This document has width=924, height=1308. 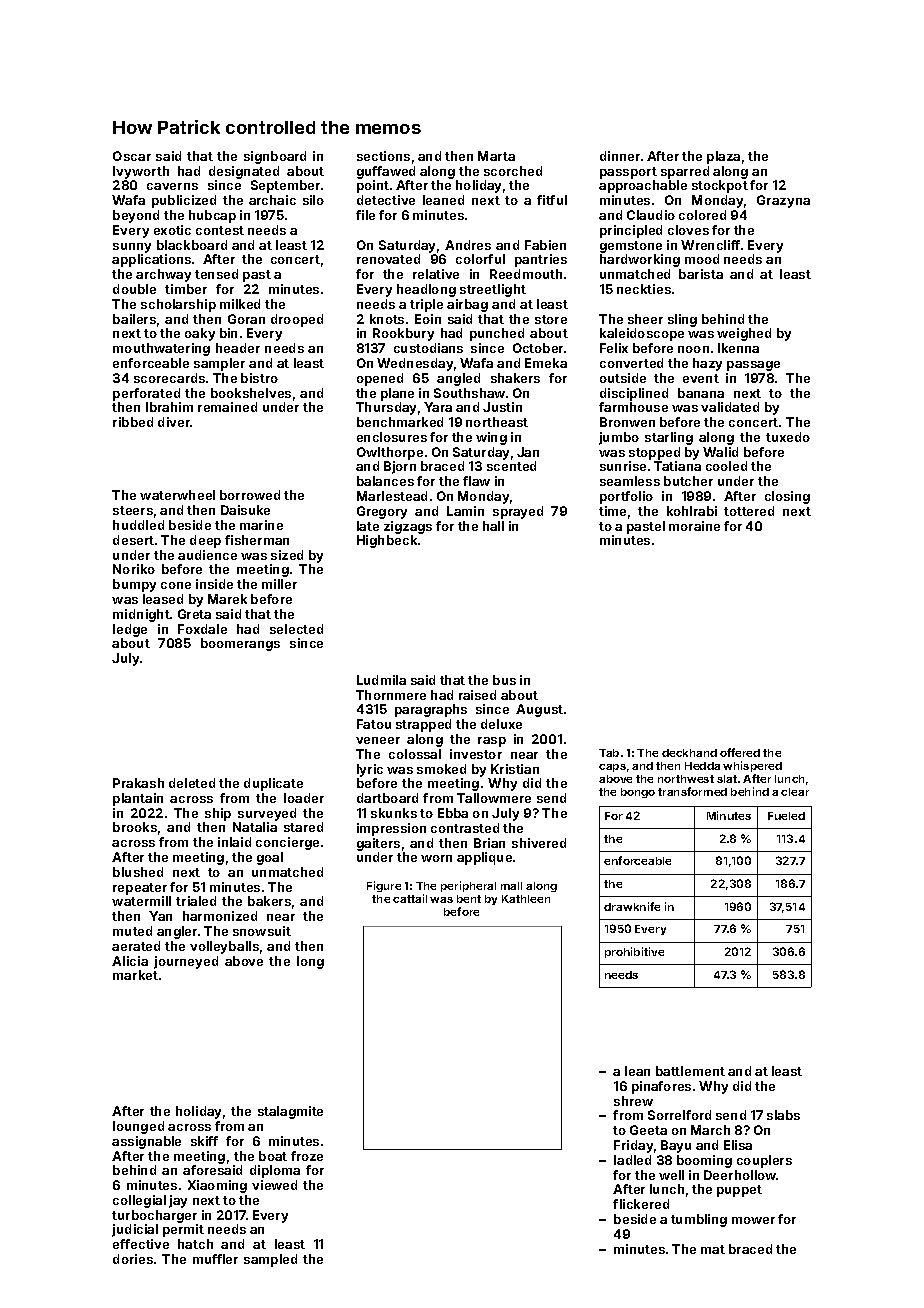 What do you see at coordinates (130, 630) in the document?
I see `ledge` at bounding box center [130, 630].
